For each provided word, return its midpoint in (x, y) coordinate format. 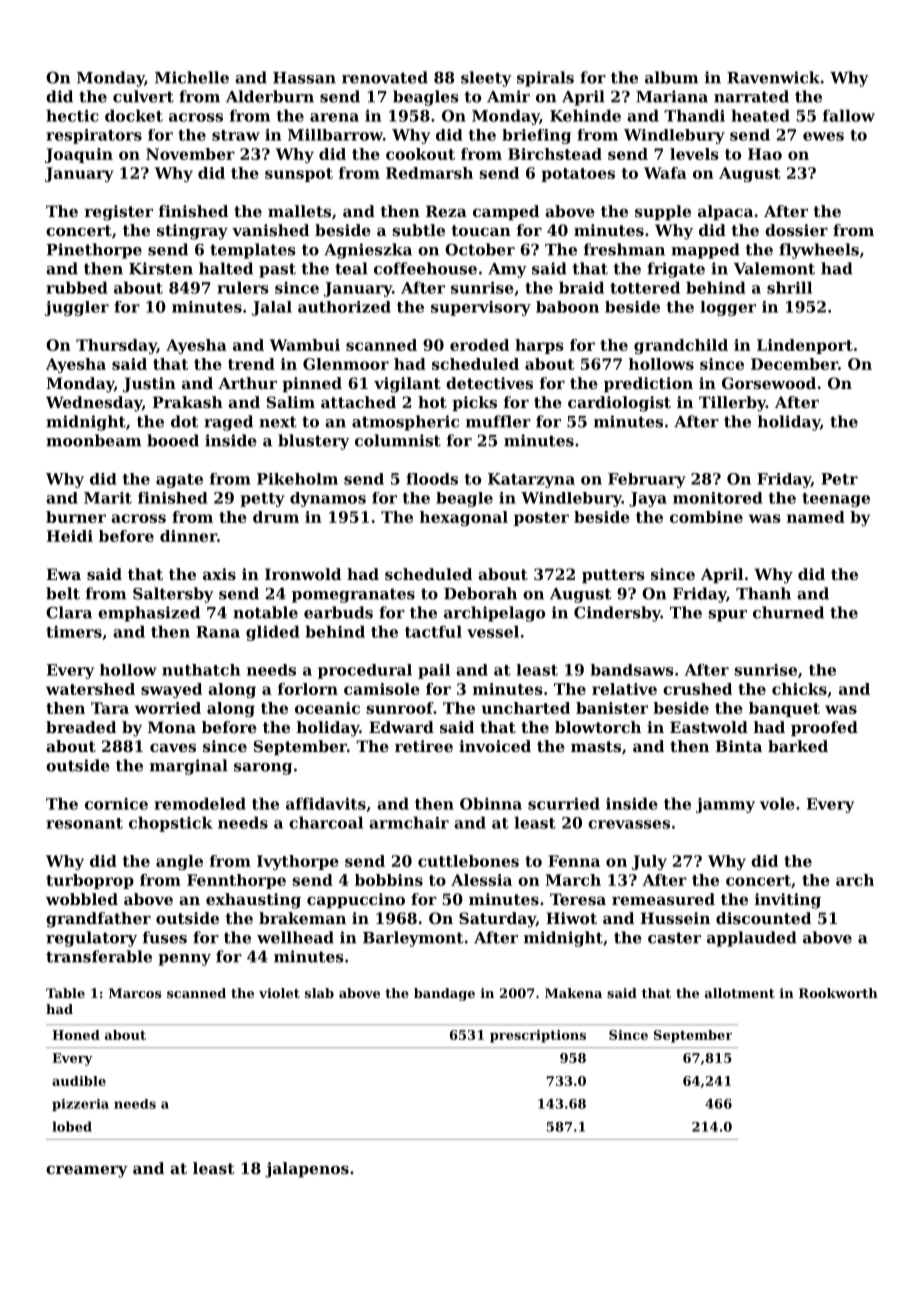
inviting (788, 901)
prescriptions (538, 1036)
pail (434, 671)
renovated (385, 77)
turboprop (90, 881)
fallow (849, 115)
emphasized (149, 614)
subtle (418, 230)
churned (788, 612)
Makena (573, 993)
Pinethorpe (94, 251)
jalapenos (307, 1170)
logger (728, 308)
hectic (72, 115)
